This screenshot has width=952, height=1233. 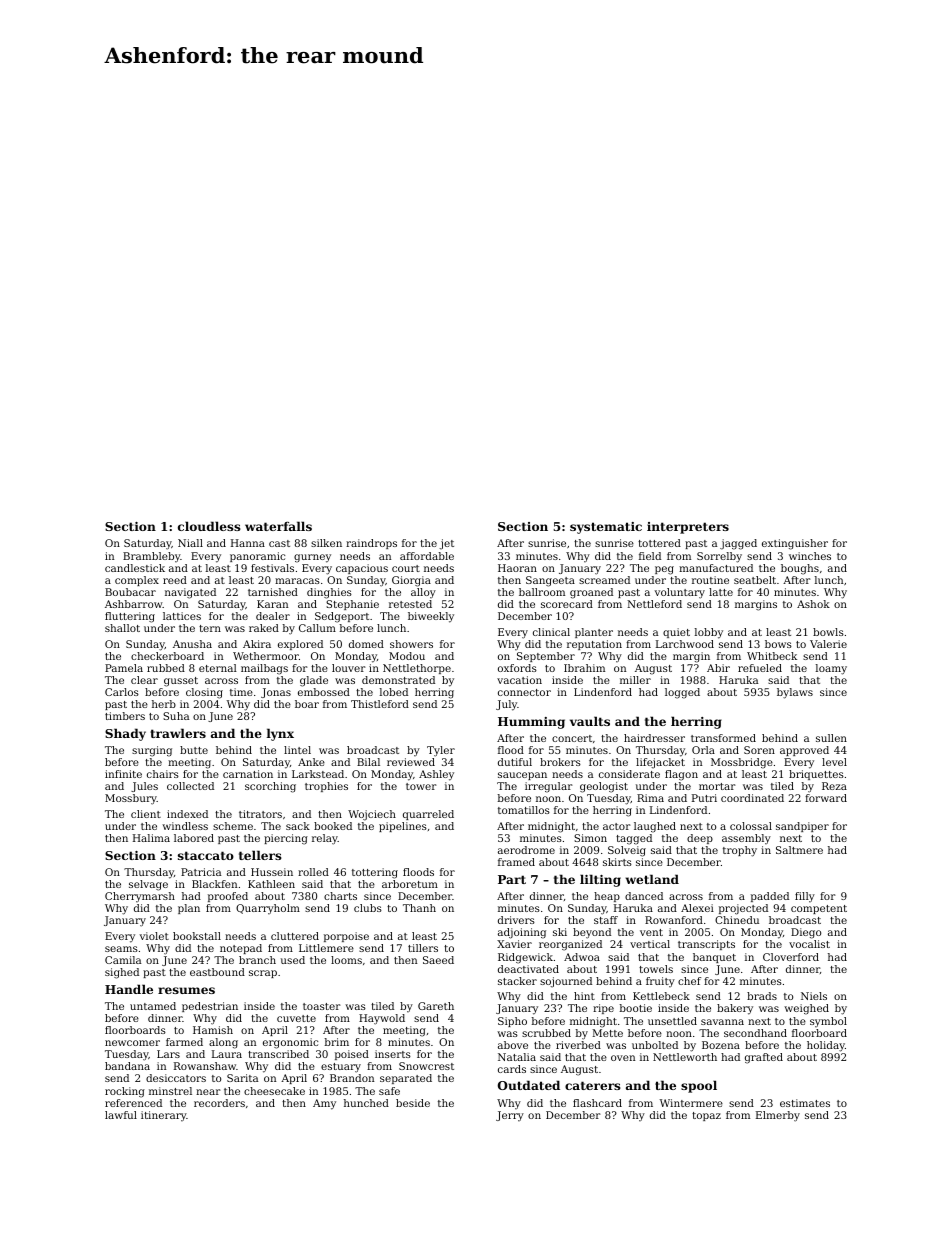 What do you see at coordinates (164, 1116) in the screenshot?
I see `itinerary` at bounding box center [164, 1116].
